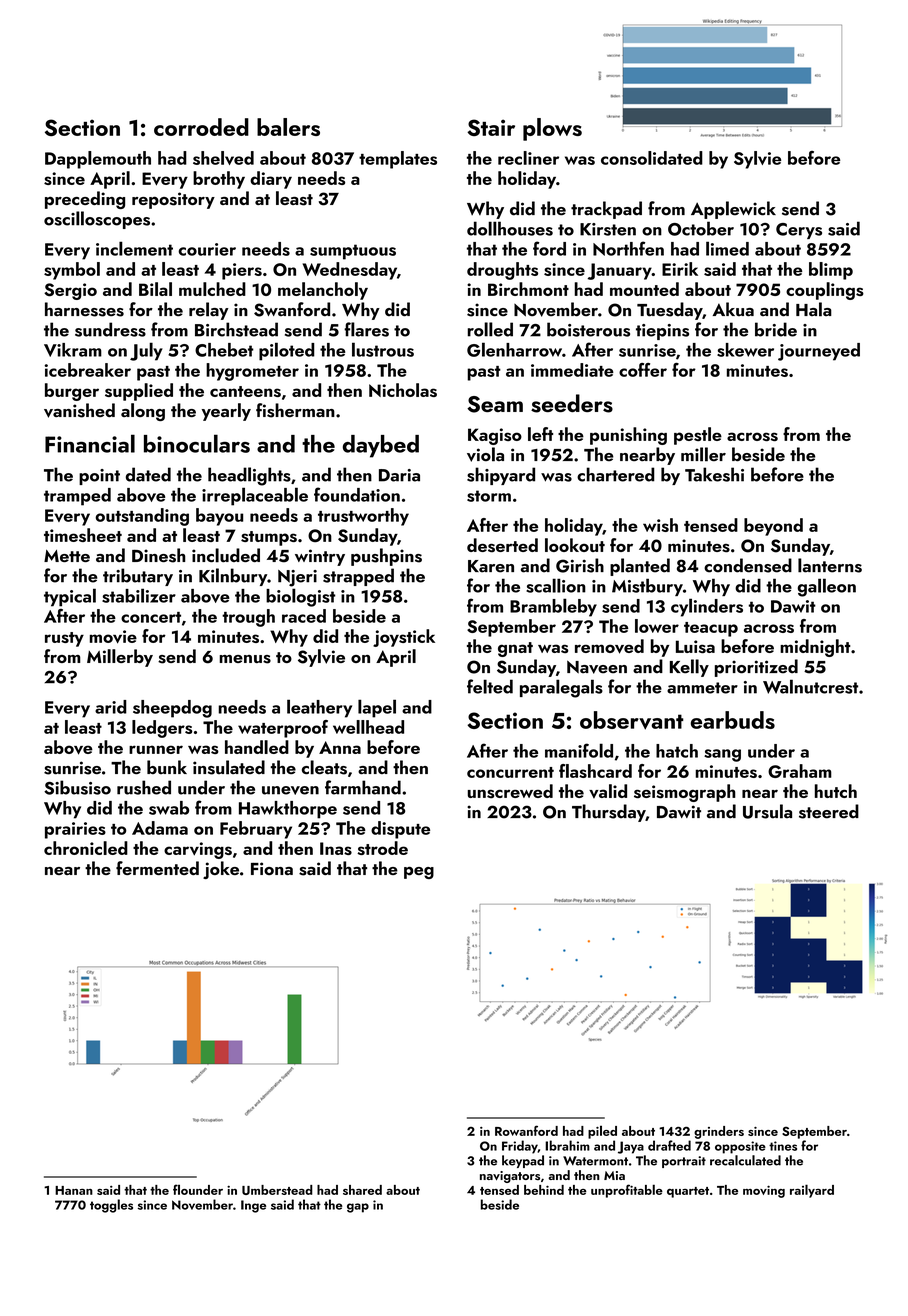 The height and width of the image is (1316, 908). Describe the element at coordinates (400, 830) in the image. I see `dispute` at that location.
